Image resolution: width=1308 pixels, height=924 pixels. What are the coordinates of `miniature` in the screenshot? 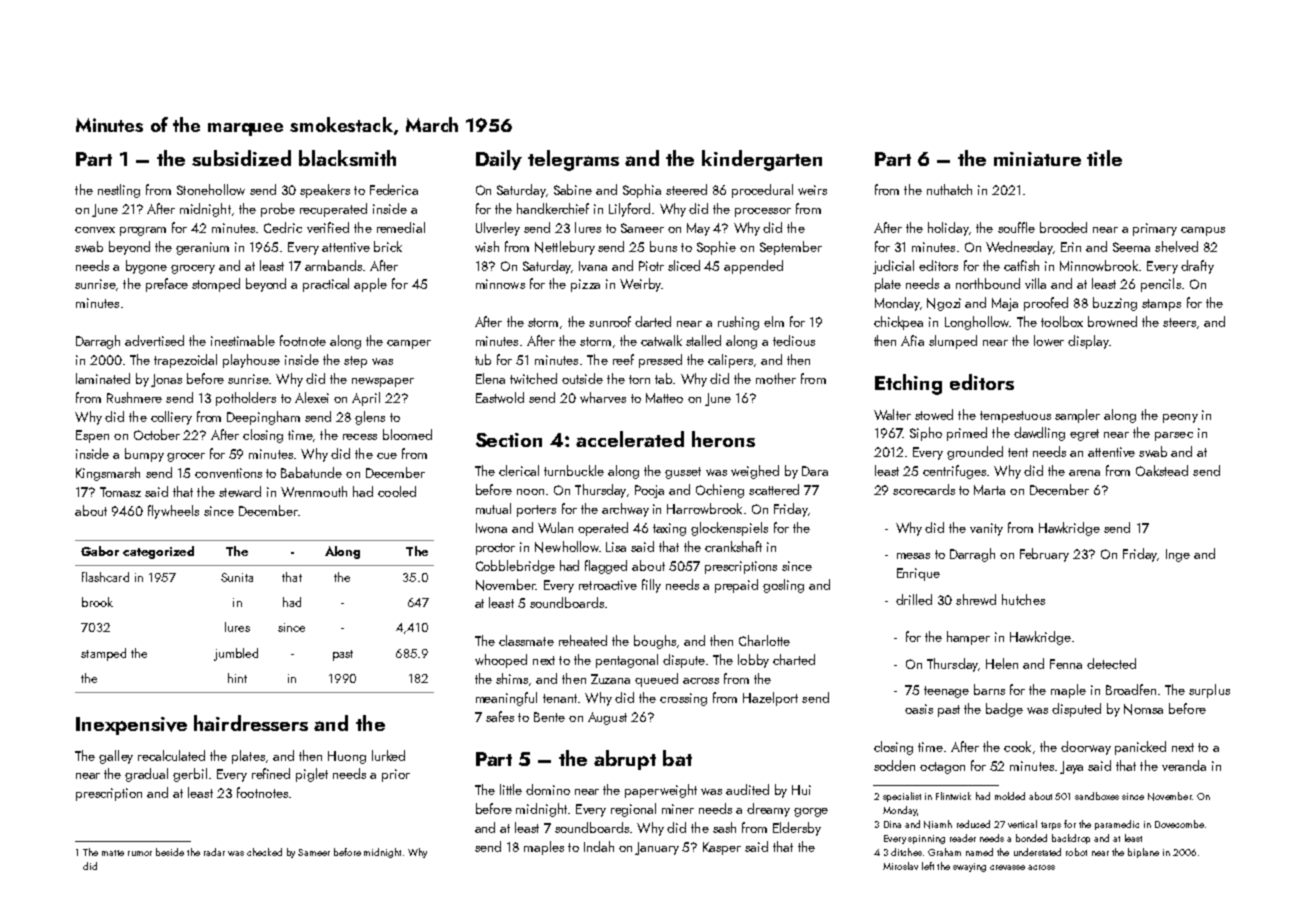 It's located at (1037, 159).
